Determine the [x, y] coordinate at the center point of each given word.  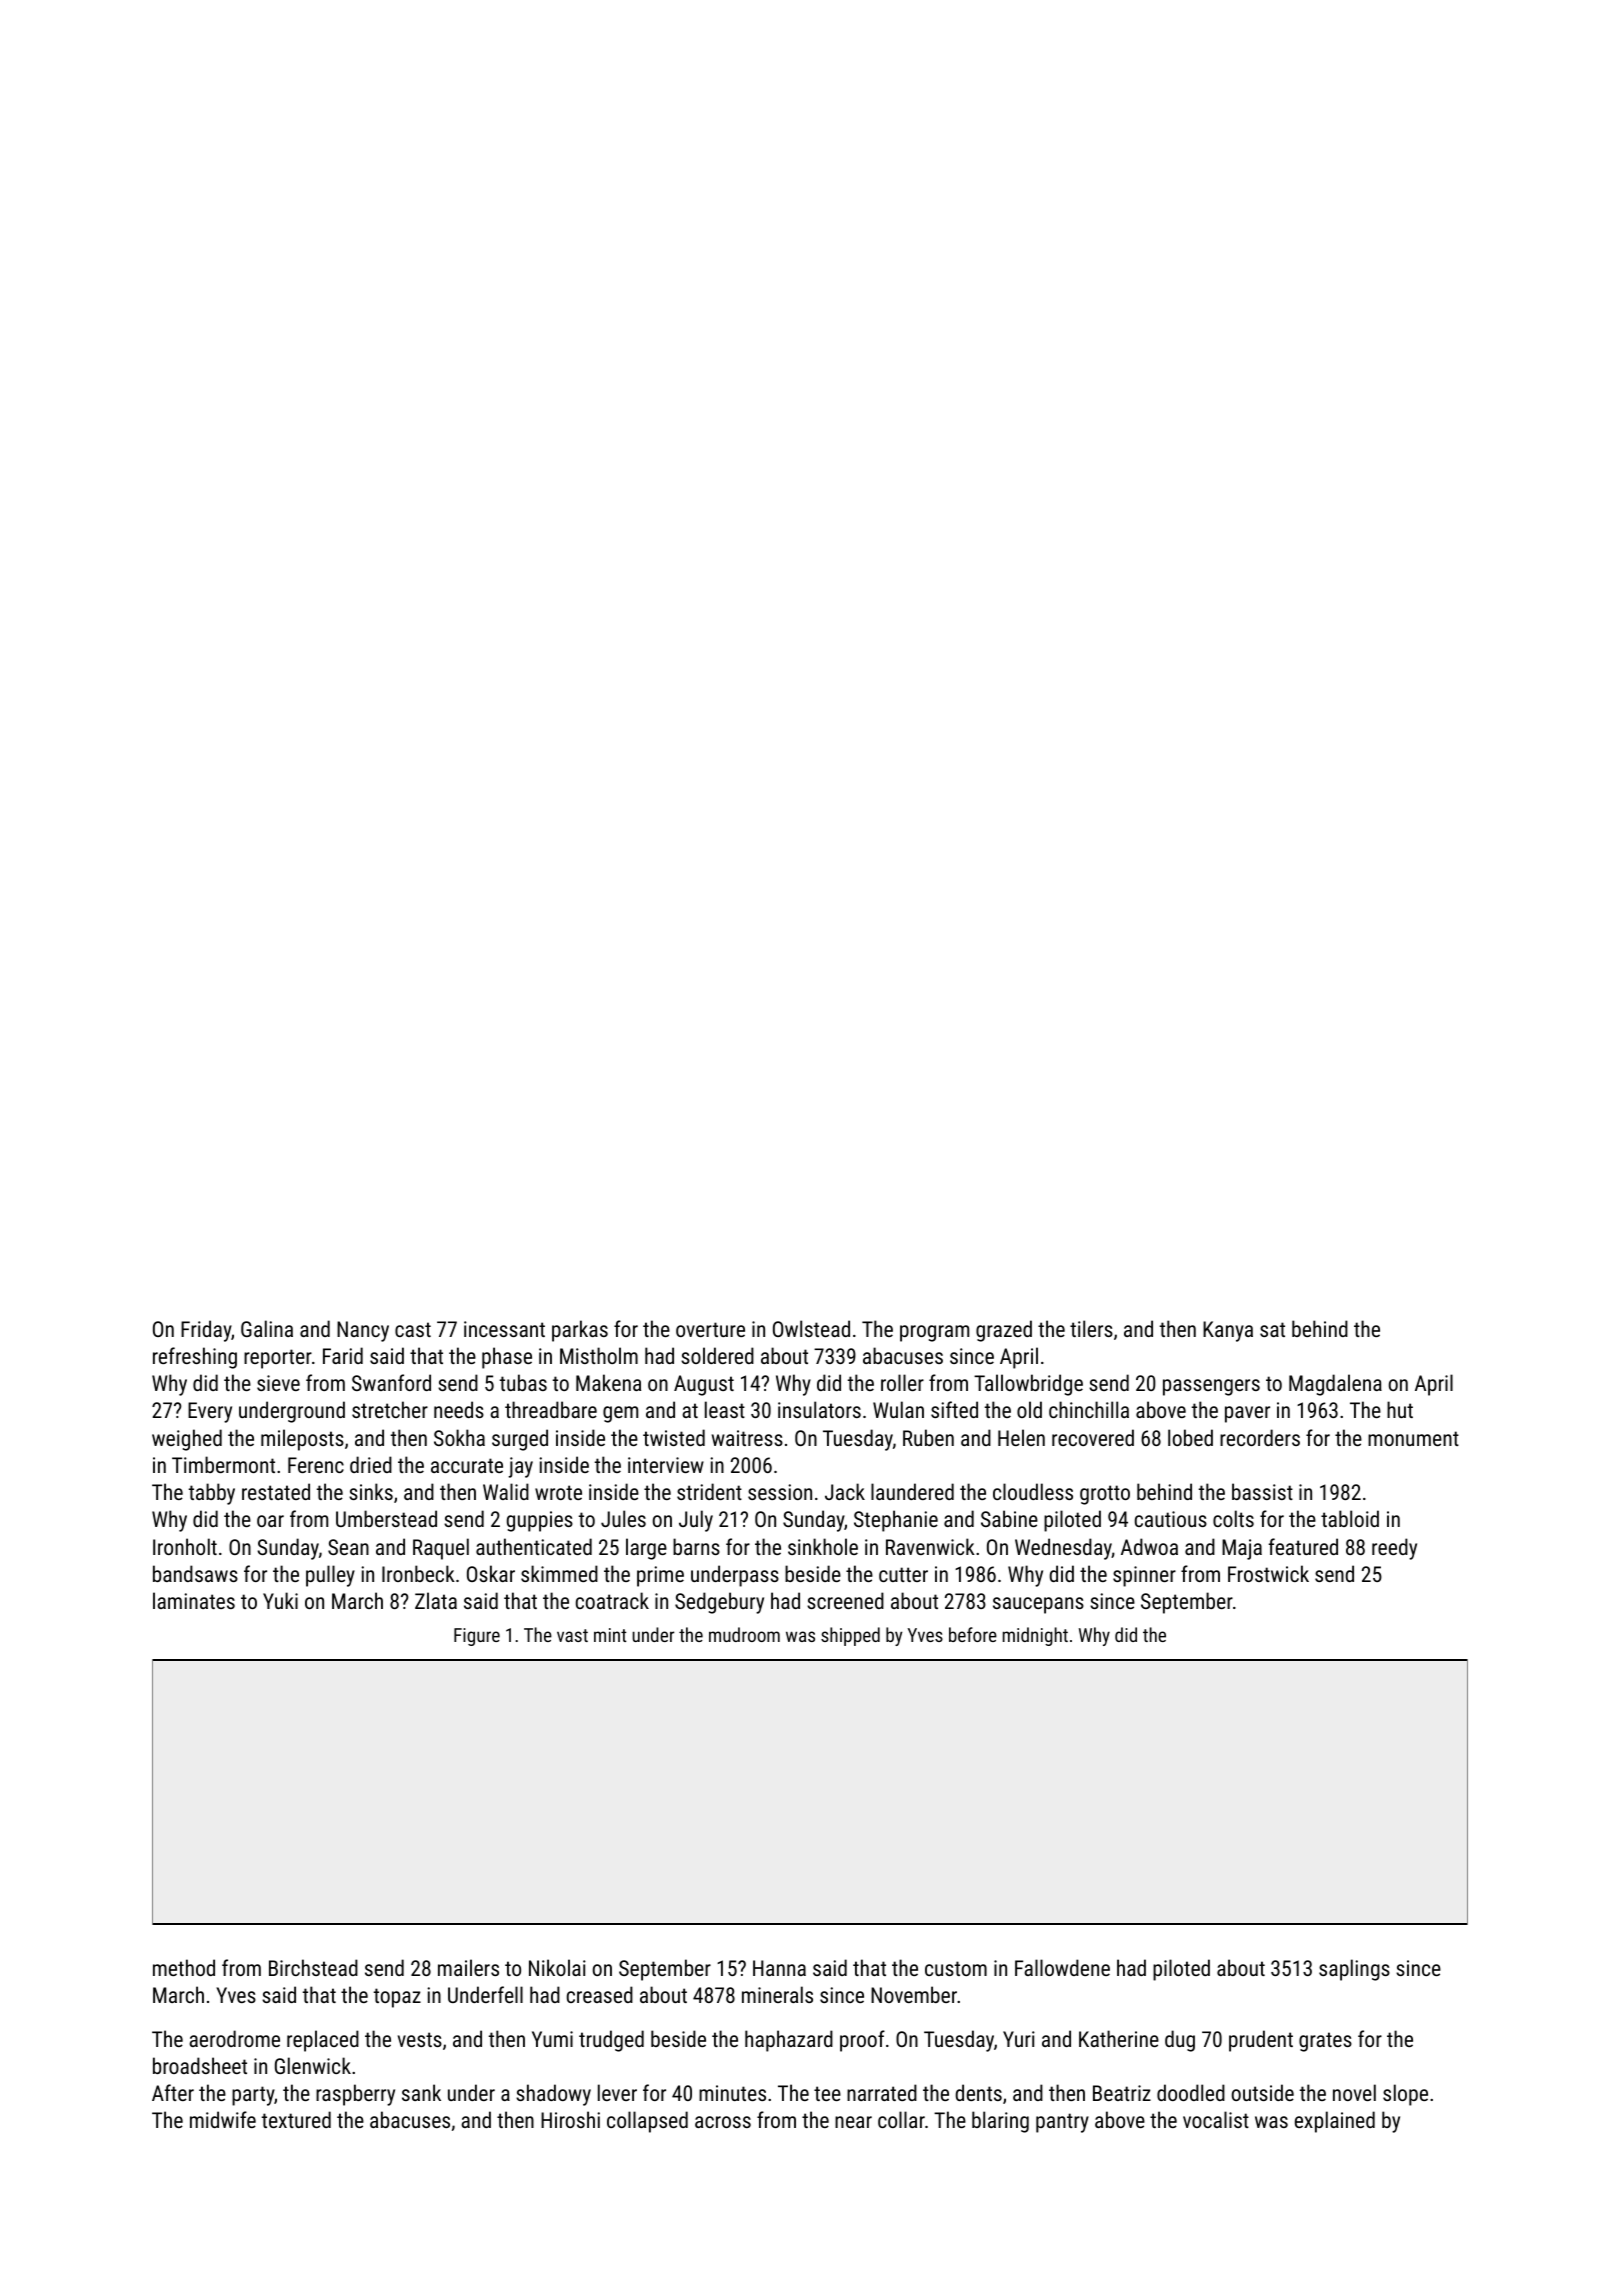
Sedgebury [719, 1603]
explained [1335, 2122]
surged [520, 1440]
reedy [1394, 1549]
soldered [717, 1355]
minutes [732, 2093]
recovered [1093, 1437]
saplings [1354, 1970]
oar [270, 1521]
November [914, 1994]
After [173, 2092]
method [184, 1967]
